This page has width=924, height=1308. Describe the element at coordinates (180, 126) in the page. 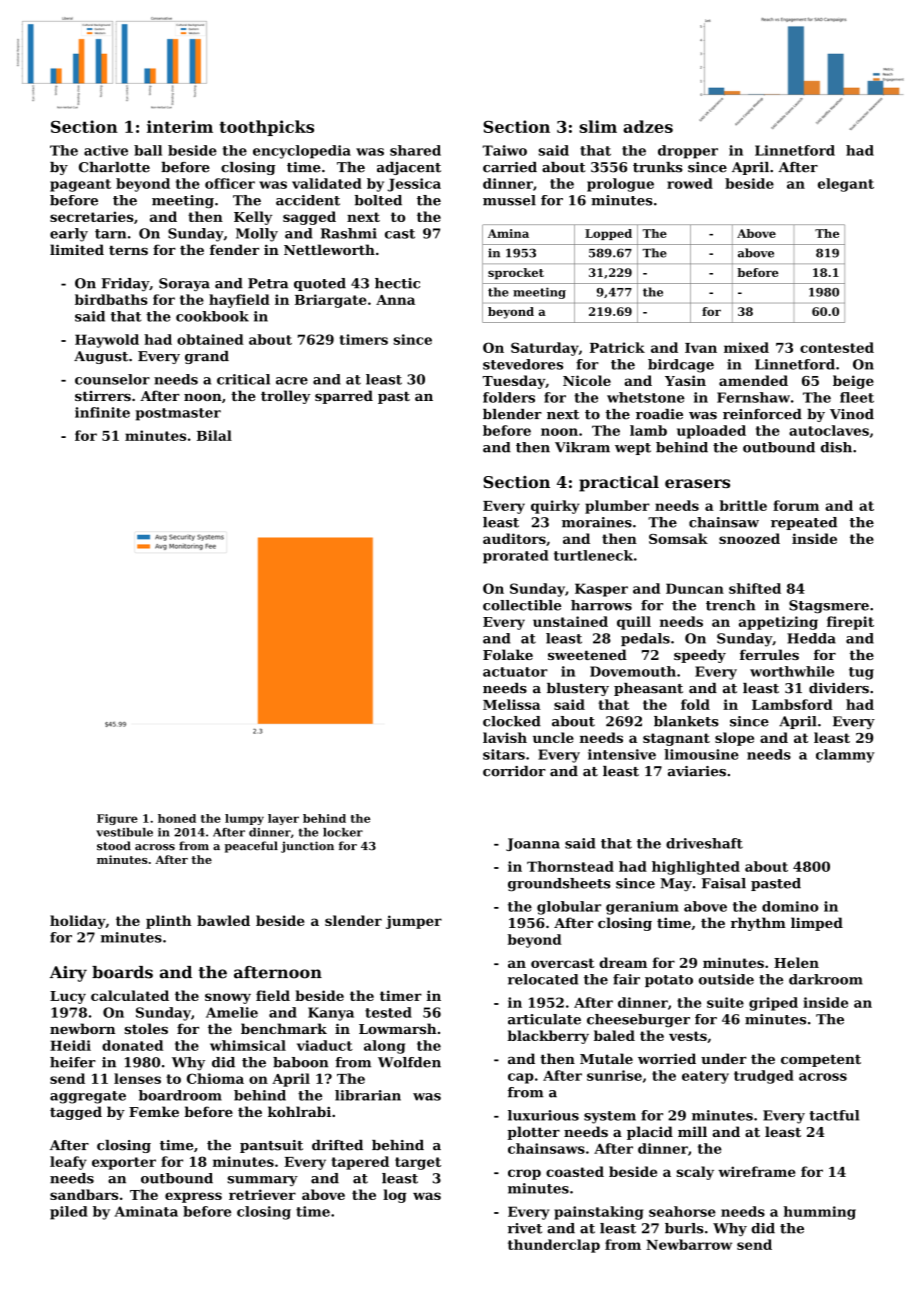

I see `interim` at that location.
